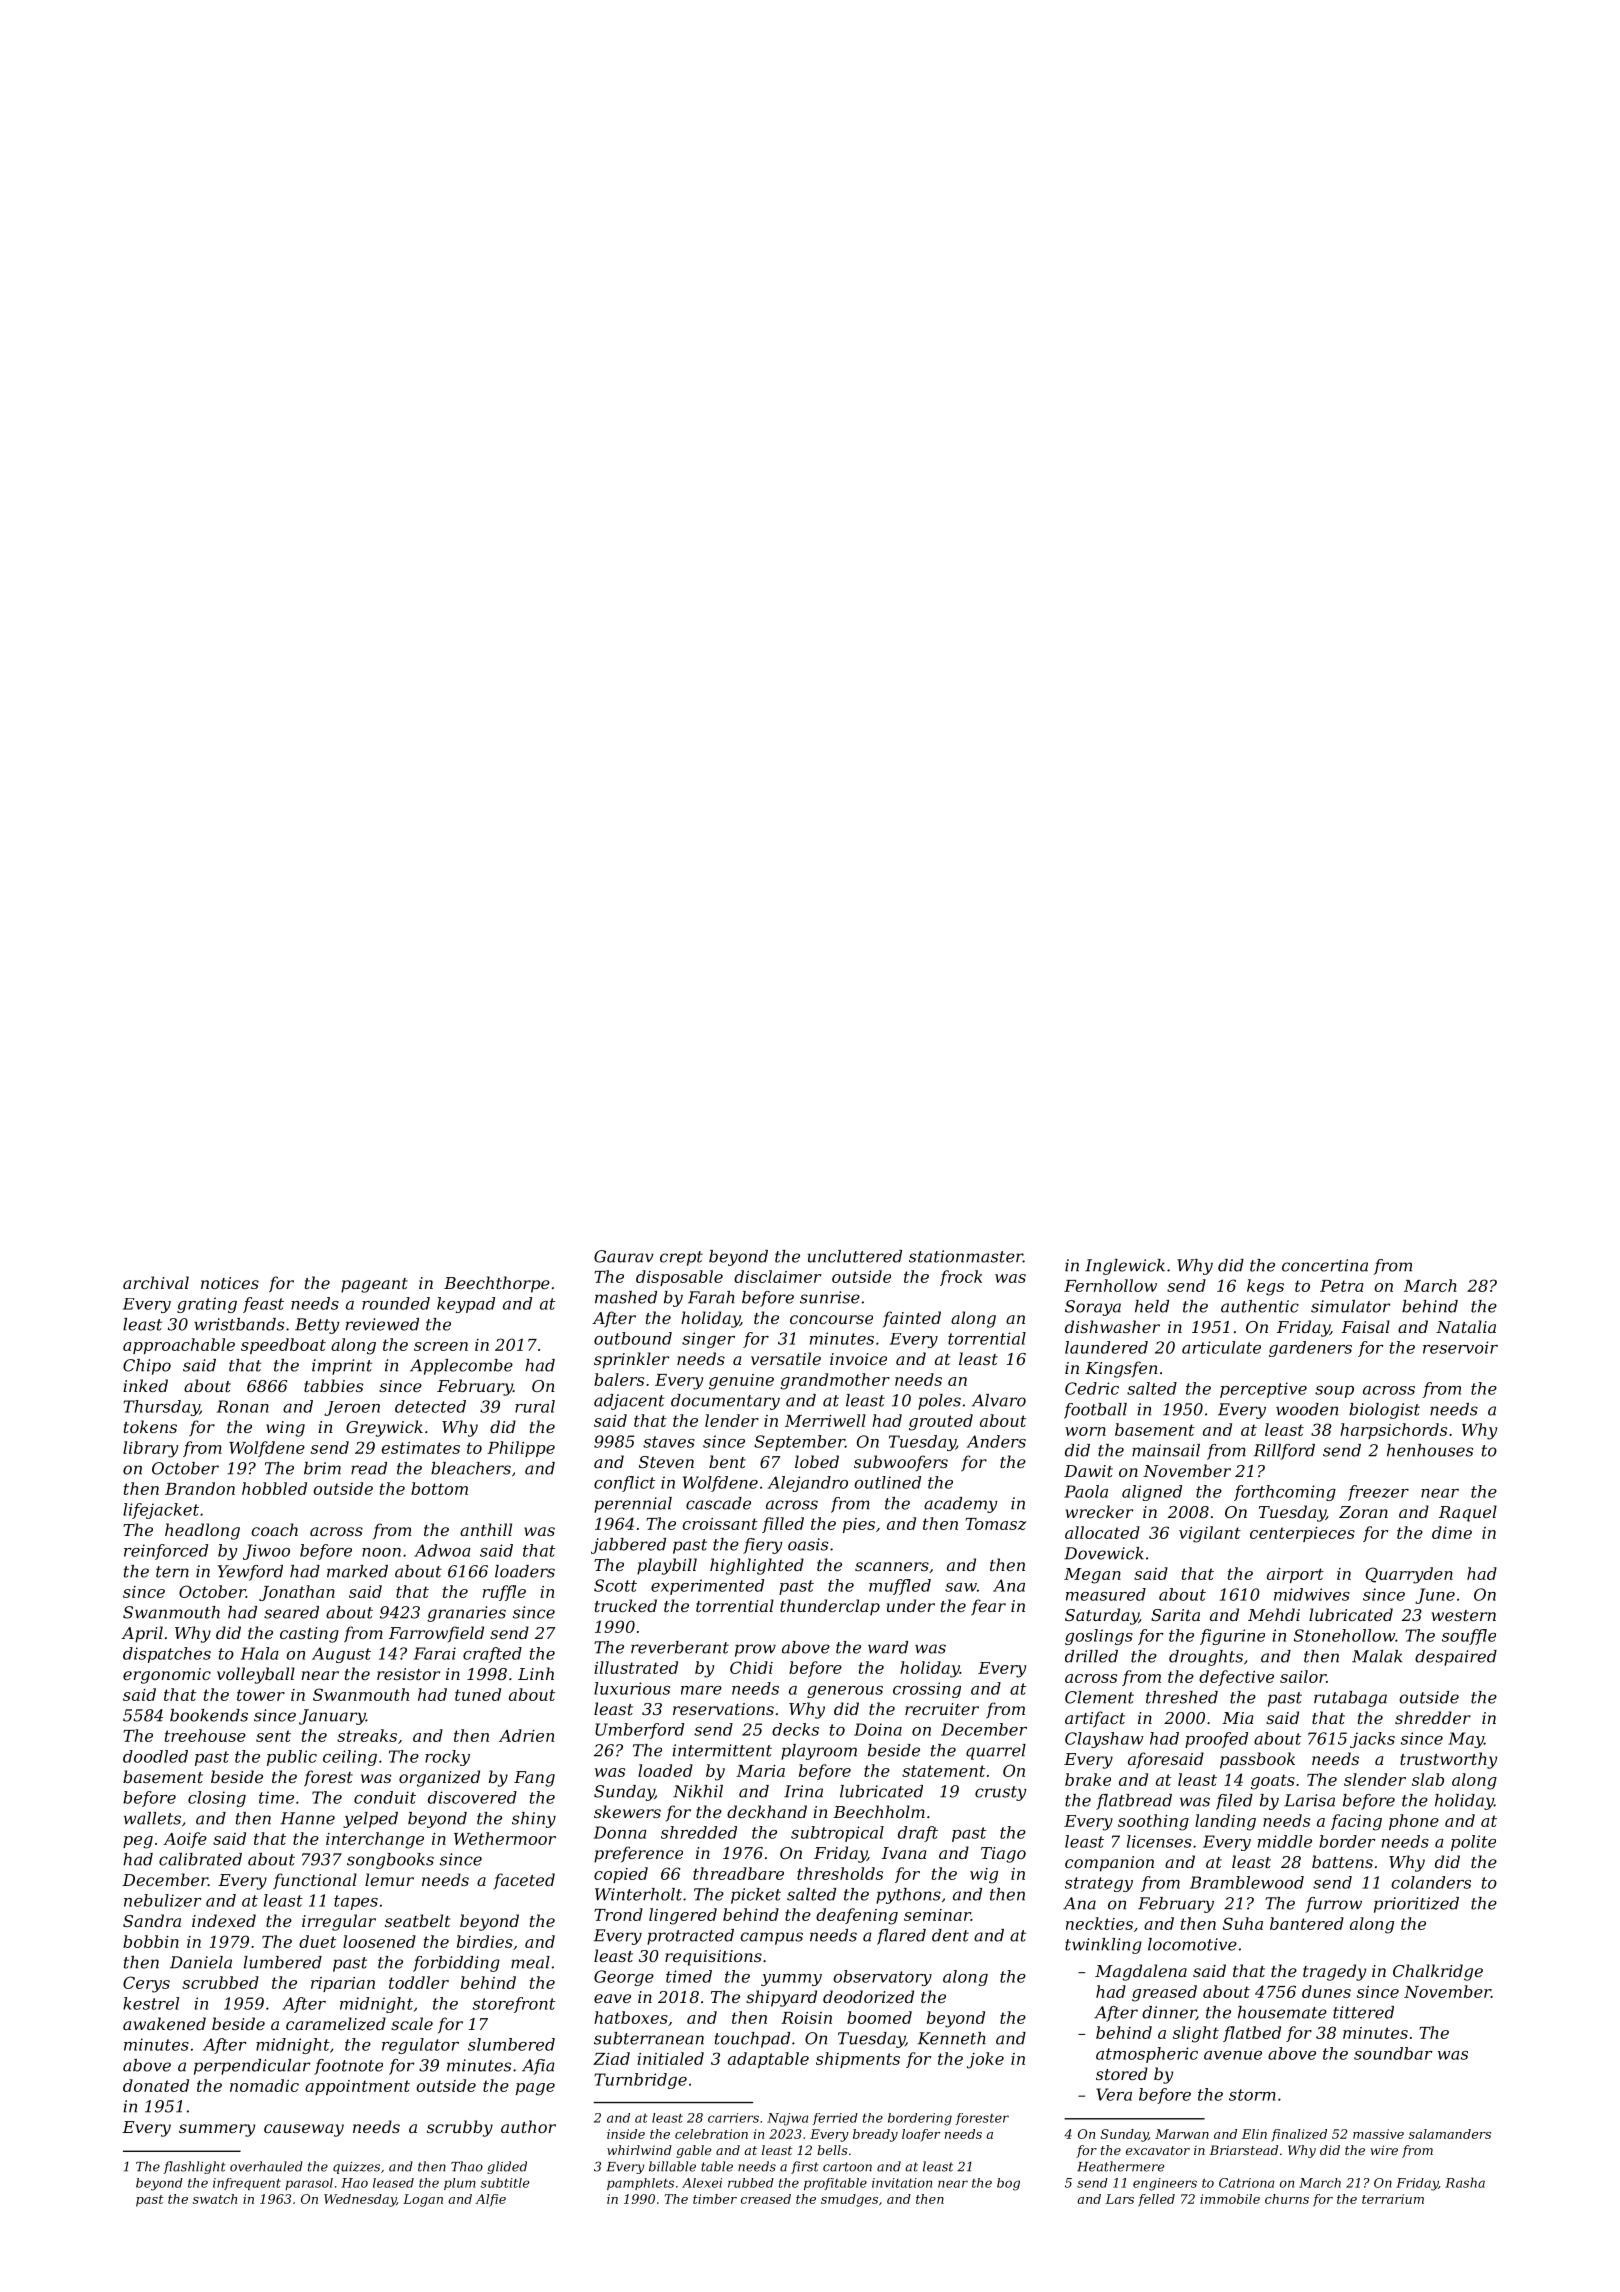 The height and width of the image is (2292, 1620). Describe the element at coordinates (1325, 1265) in the image. I see `concertina` at that location.
